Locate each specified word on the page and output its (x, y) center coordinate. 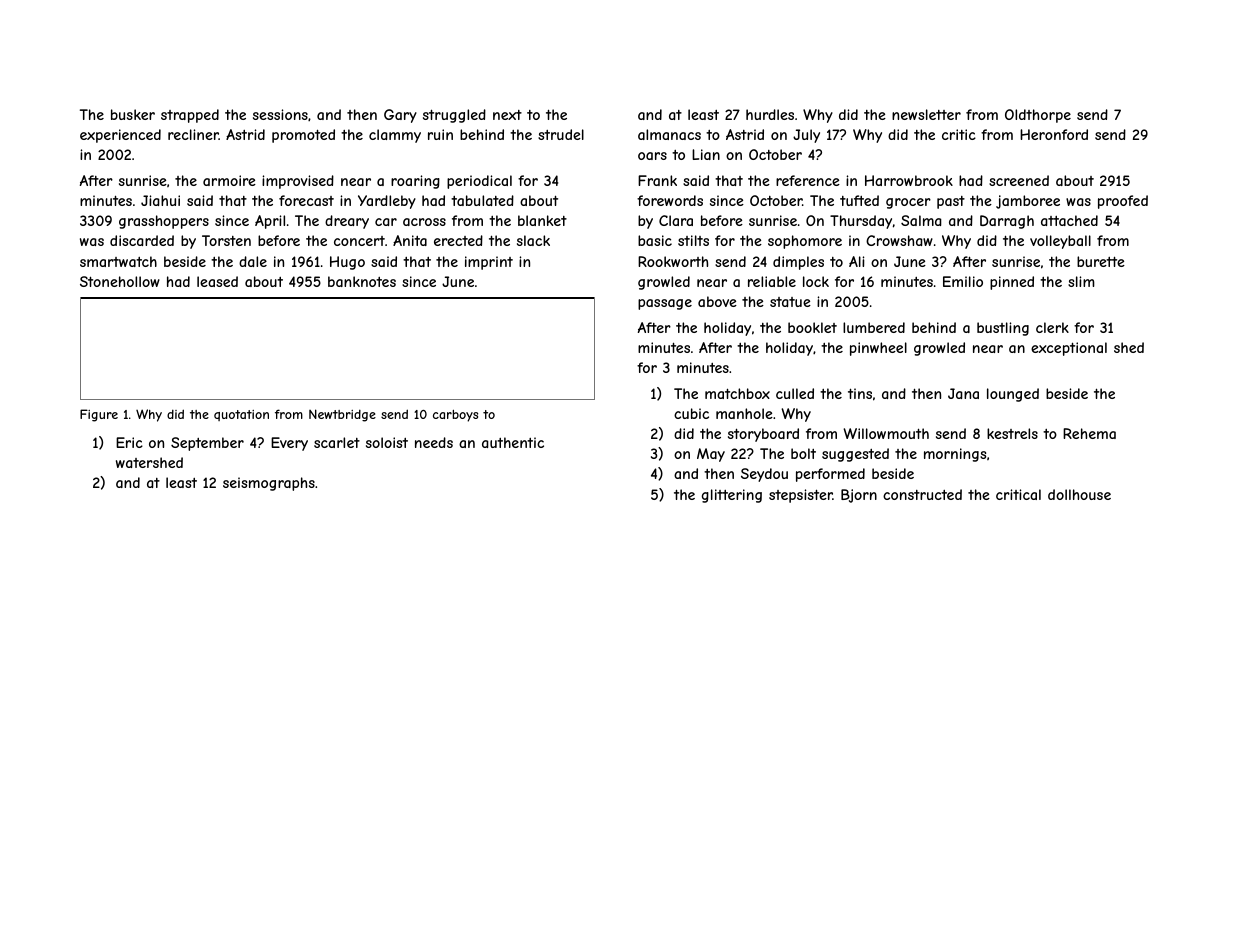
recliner (193, 134)
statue (790, 302)
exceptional (1069, 349)
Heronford (1054, 134)
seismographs (269, 484)
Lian (706, 154)
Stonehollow (120, 281)
